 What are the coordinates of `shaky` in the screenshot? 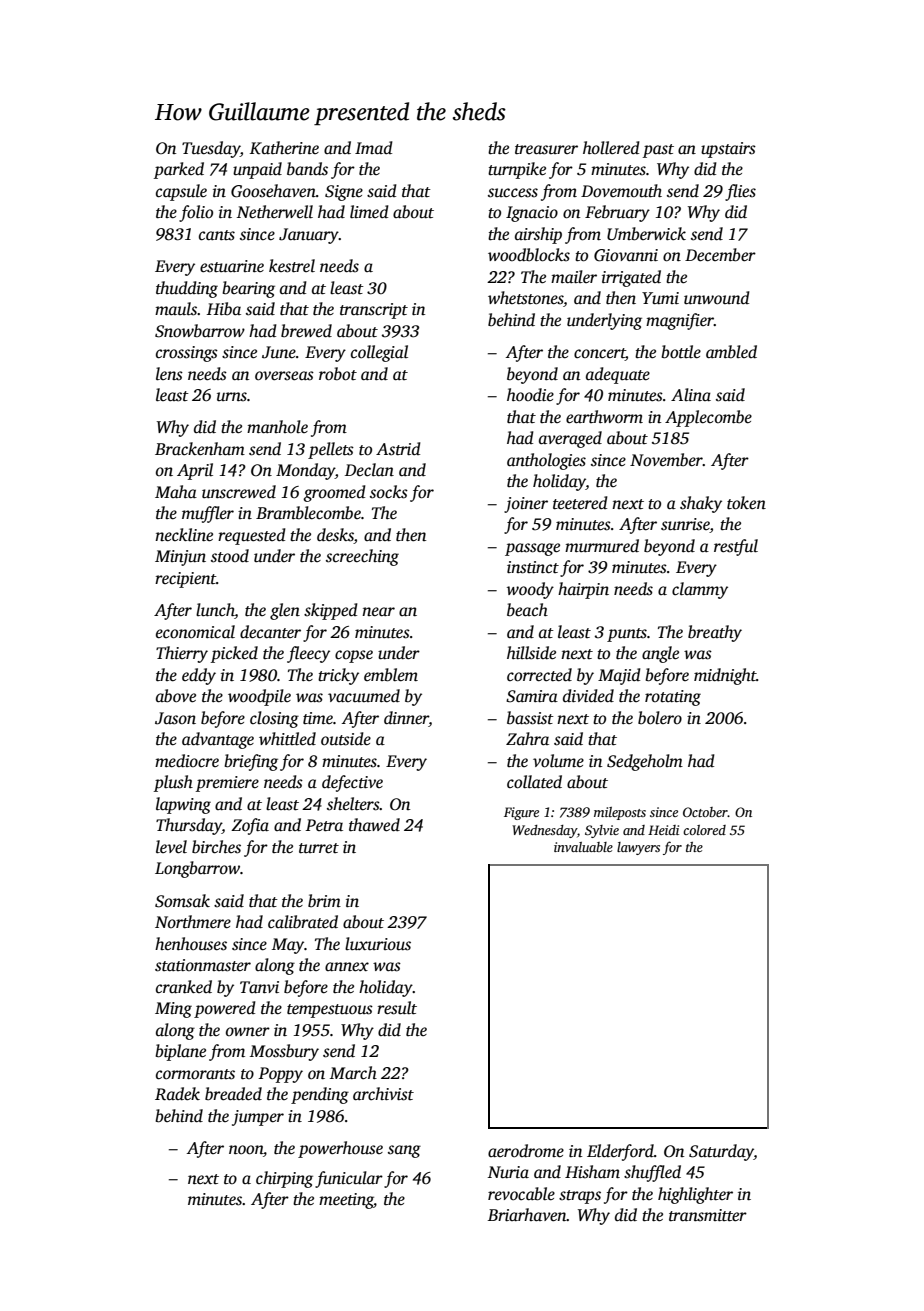 It's located at (701, 504).
